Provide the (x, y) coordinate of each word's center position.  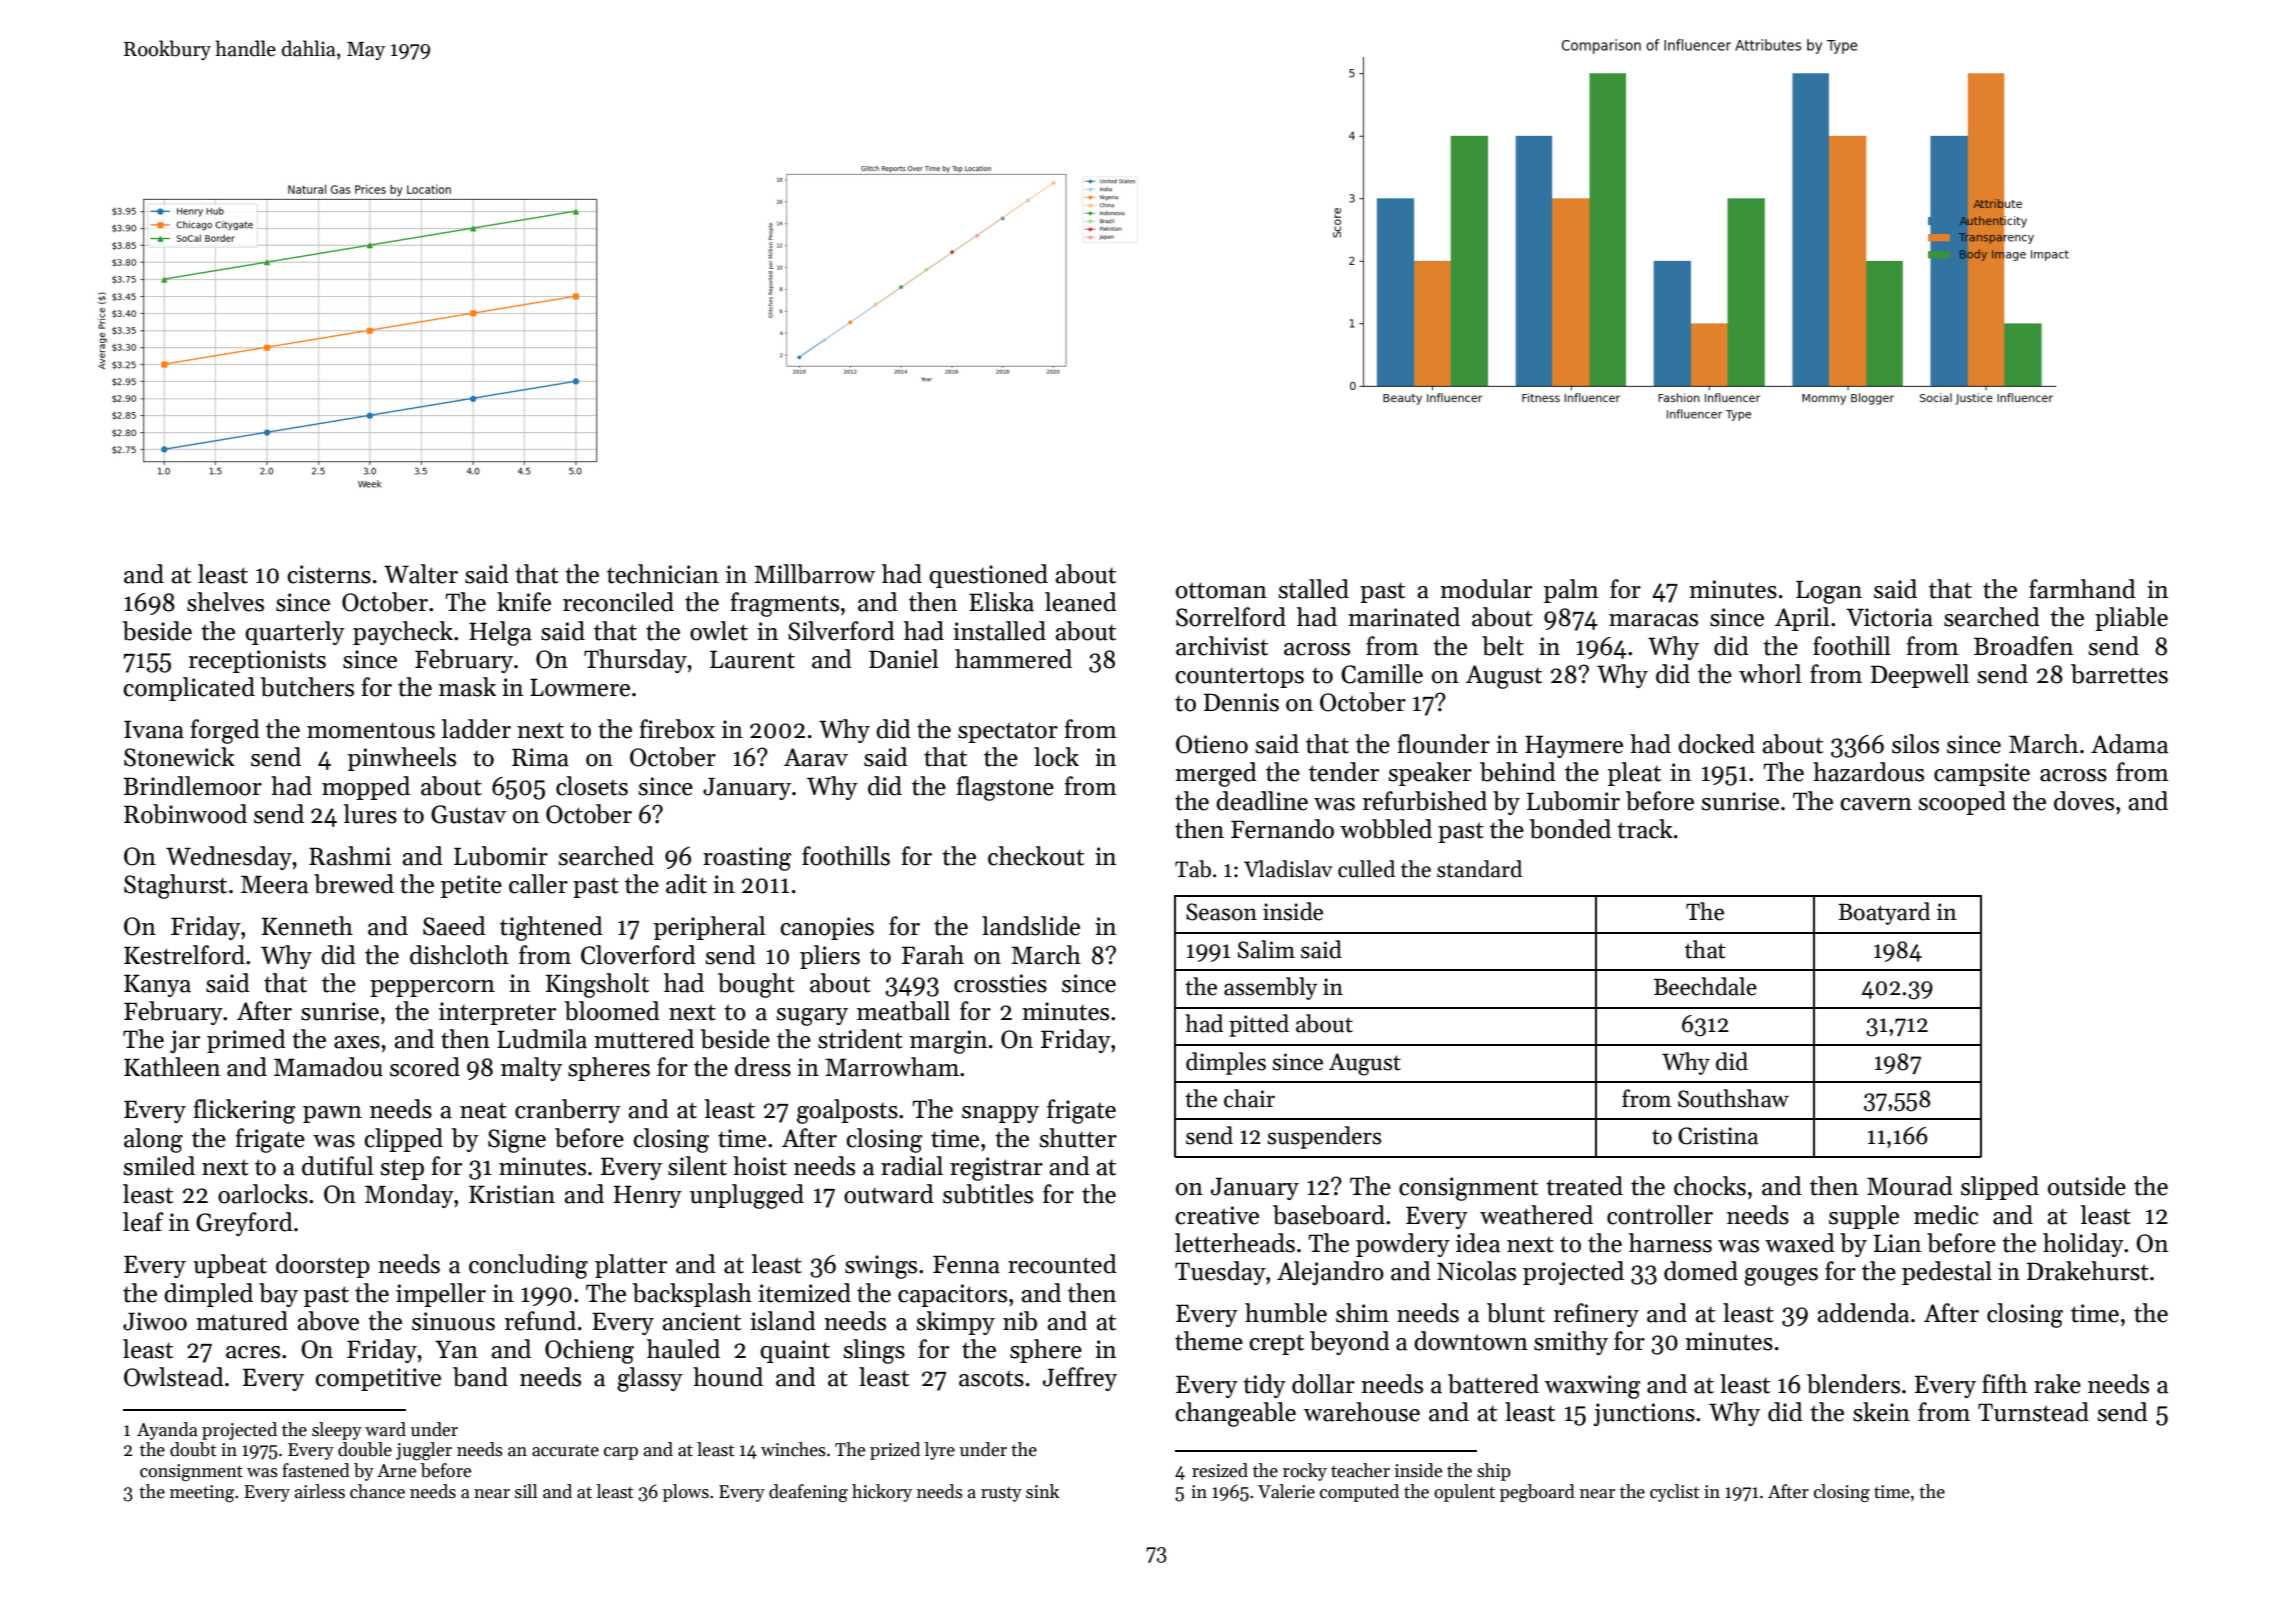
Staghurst (175, 886)
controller (1660, 1215)
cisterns (329, 574)
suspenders (1324, 1137)
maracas (1653, 620)
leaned (1081, 602)
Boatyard (1884, 913)
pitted (1259, 1025)
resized (1220, 1470)
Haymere (1574, 746)
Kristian (512, 1194)
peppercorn (432, 988)
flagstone (1005, 788)
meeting (202, 1494)
